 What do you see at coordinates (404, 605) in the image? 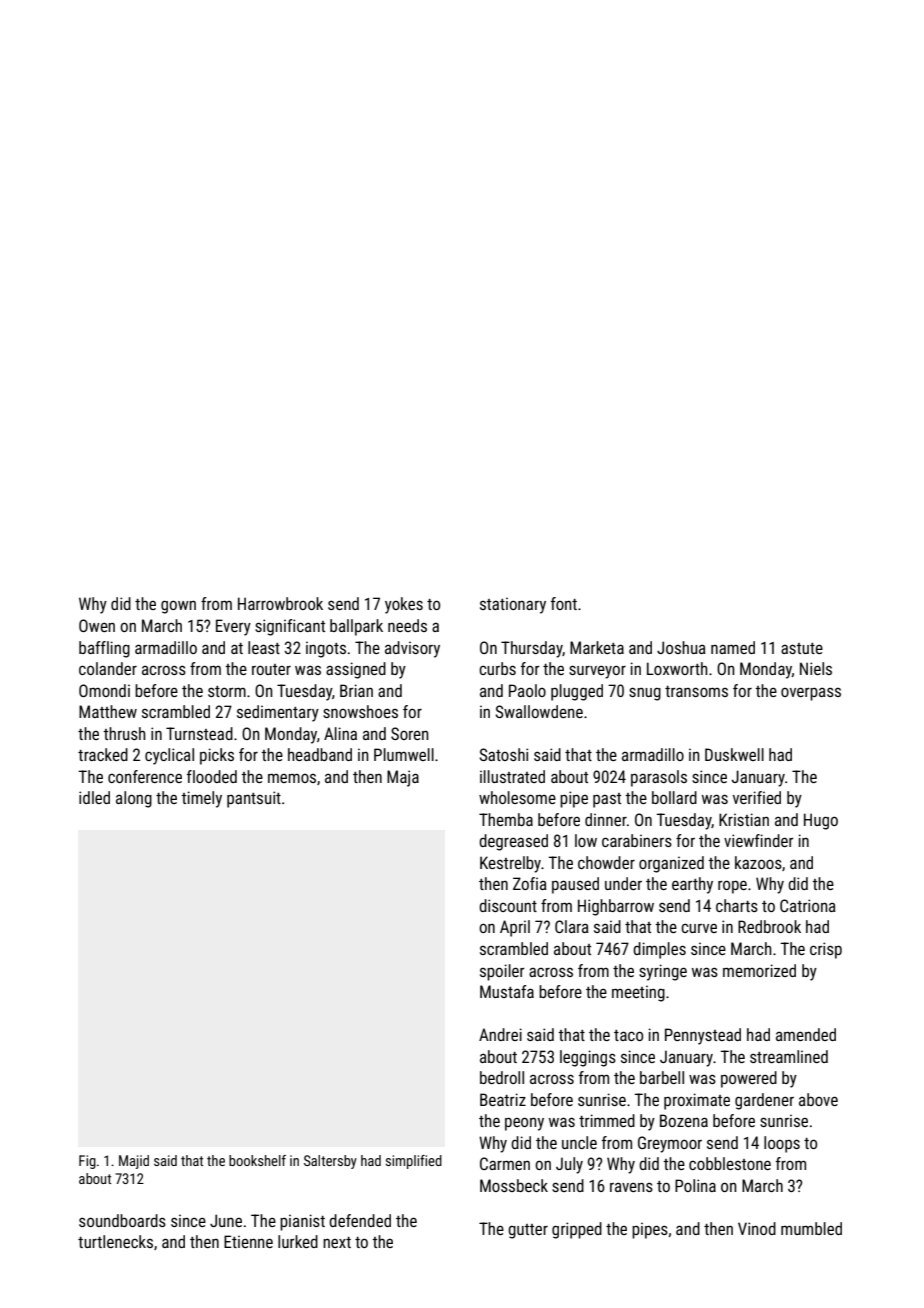
I see `yokes` at bounding box center [404, 605].
